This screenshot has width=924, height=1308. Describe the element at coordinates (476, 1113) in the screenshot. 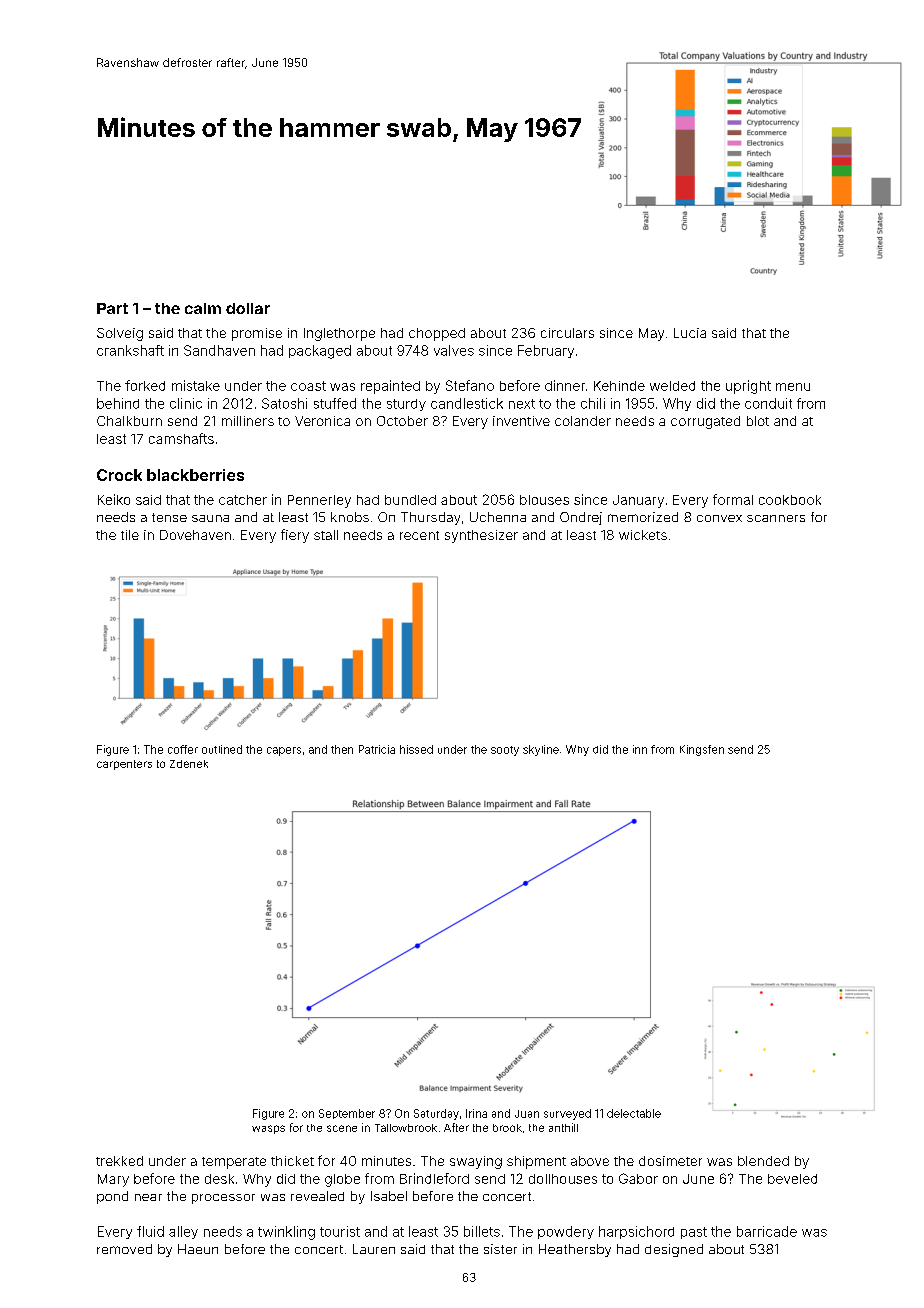

I see `Irina` at that location.
